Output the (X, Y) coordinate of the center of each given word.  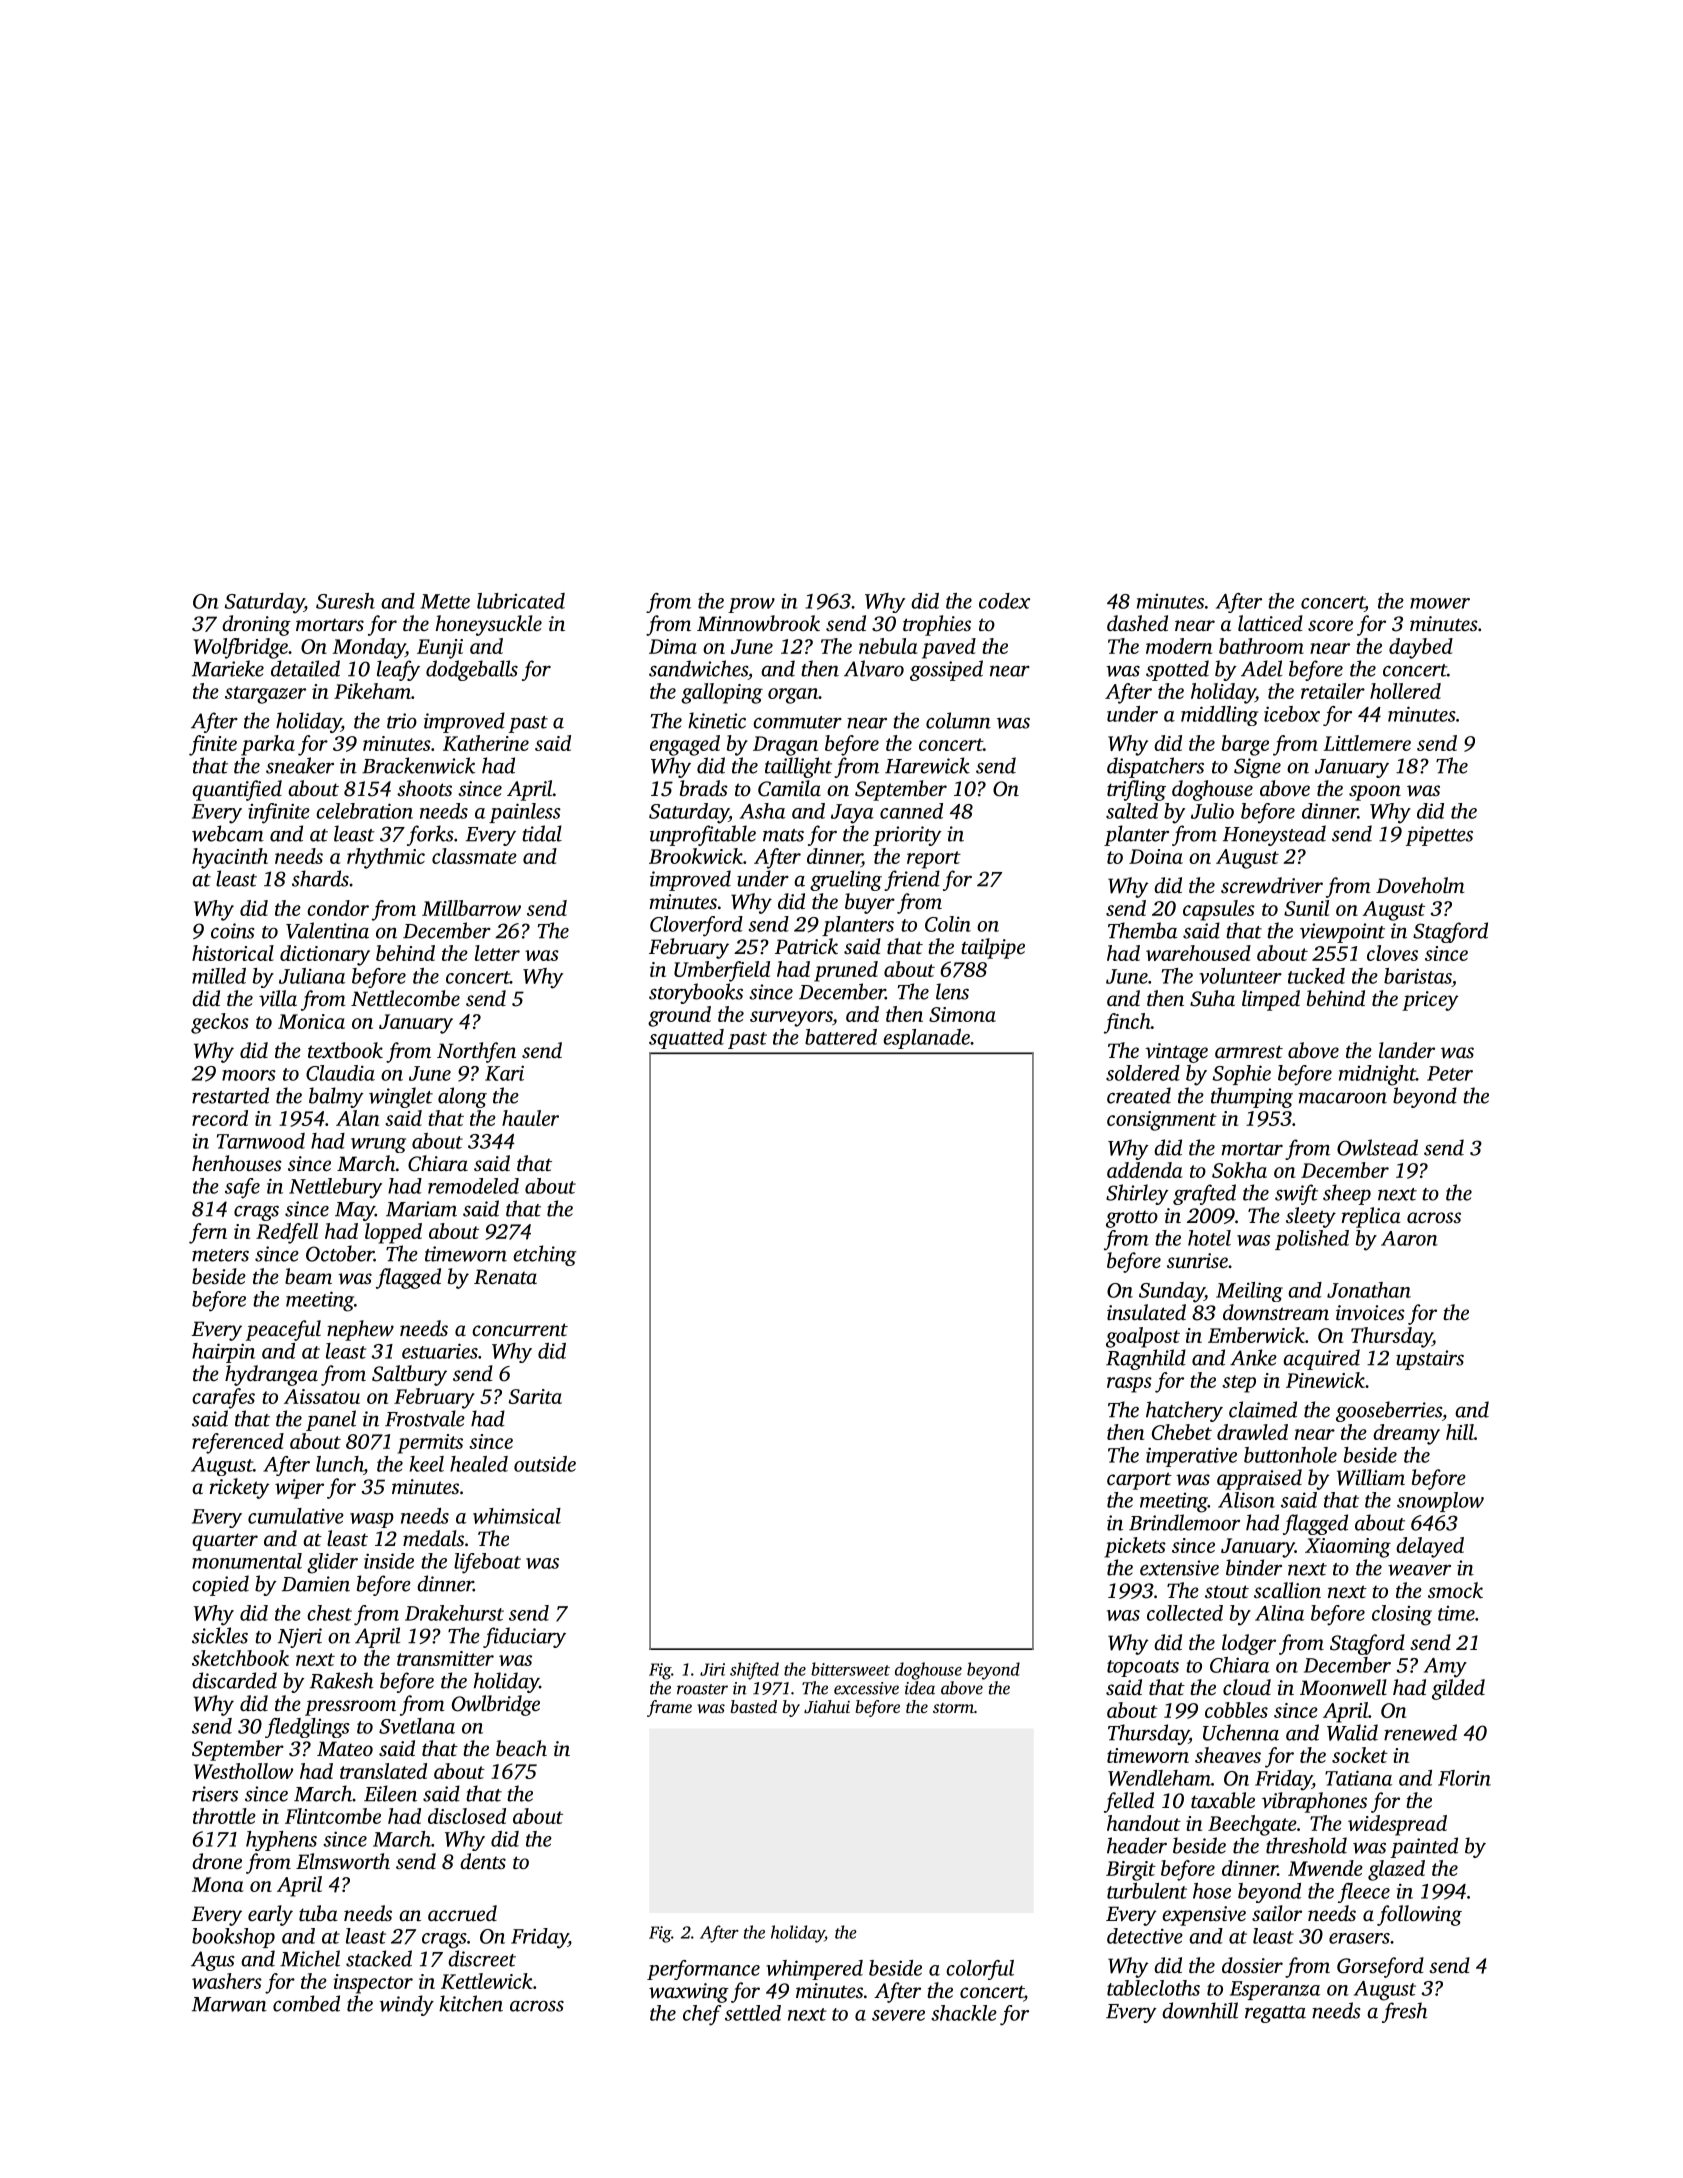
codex (1004, 601)
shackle (964, 2013)
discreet (482, 1958)
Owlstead (1377, 1147)
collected (1185, 1613)
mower (1440, 603)
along (462, 1097)
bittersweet (850, 1669)
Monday (369, 648)
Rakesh (342, 1680)
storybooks (696, 993)
